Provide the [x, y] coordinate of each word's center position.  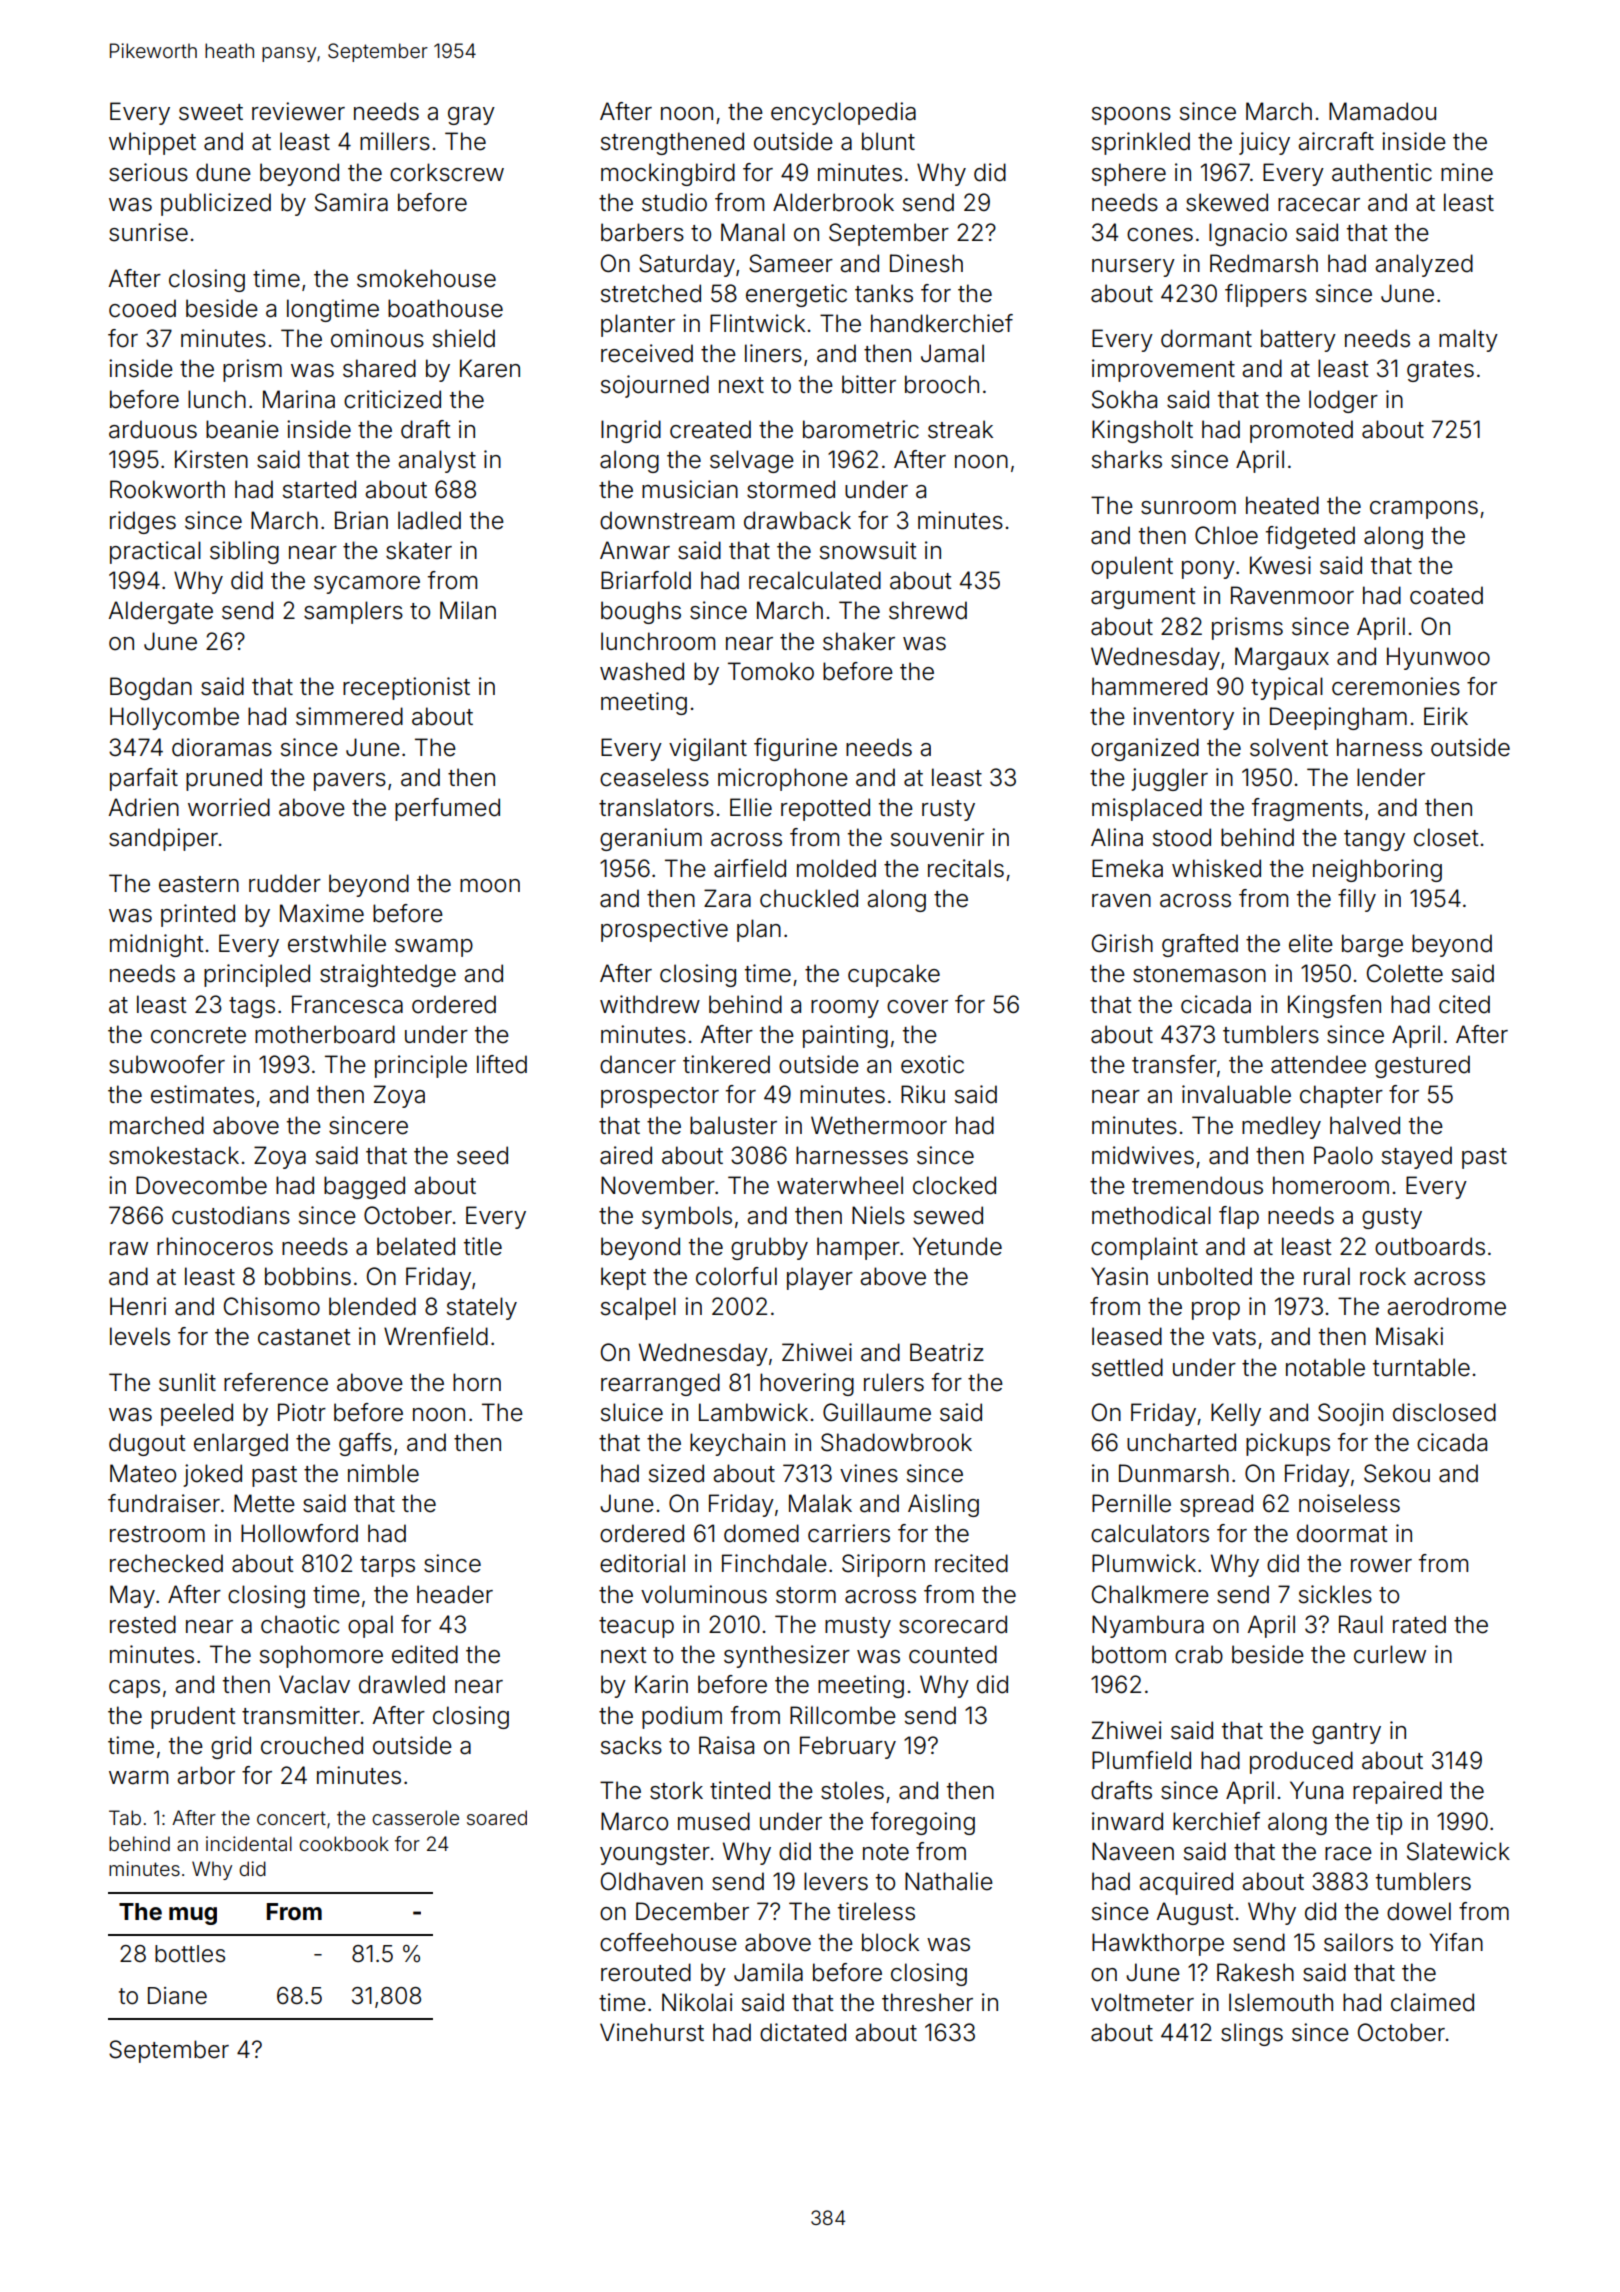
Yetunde [957, 1246]
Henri [138, 1306]
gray [471, 116]
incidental [249, 1843]
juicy [1264, 143]
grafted [1200, 945]
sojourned [655, 386]
